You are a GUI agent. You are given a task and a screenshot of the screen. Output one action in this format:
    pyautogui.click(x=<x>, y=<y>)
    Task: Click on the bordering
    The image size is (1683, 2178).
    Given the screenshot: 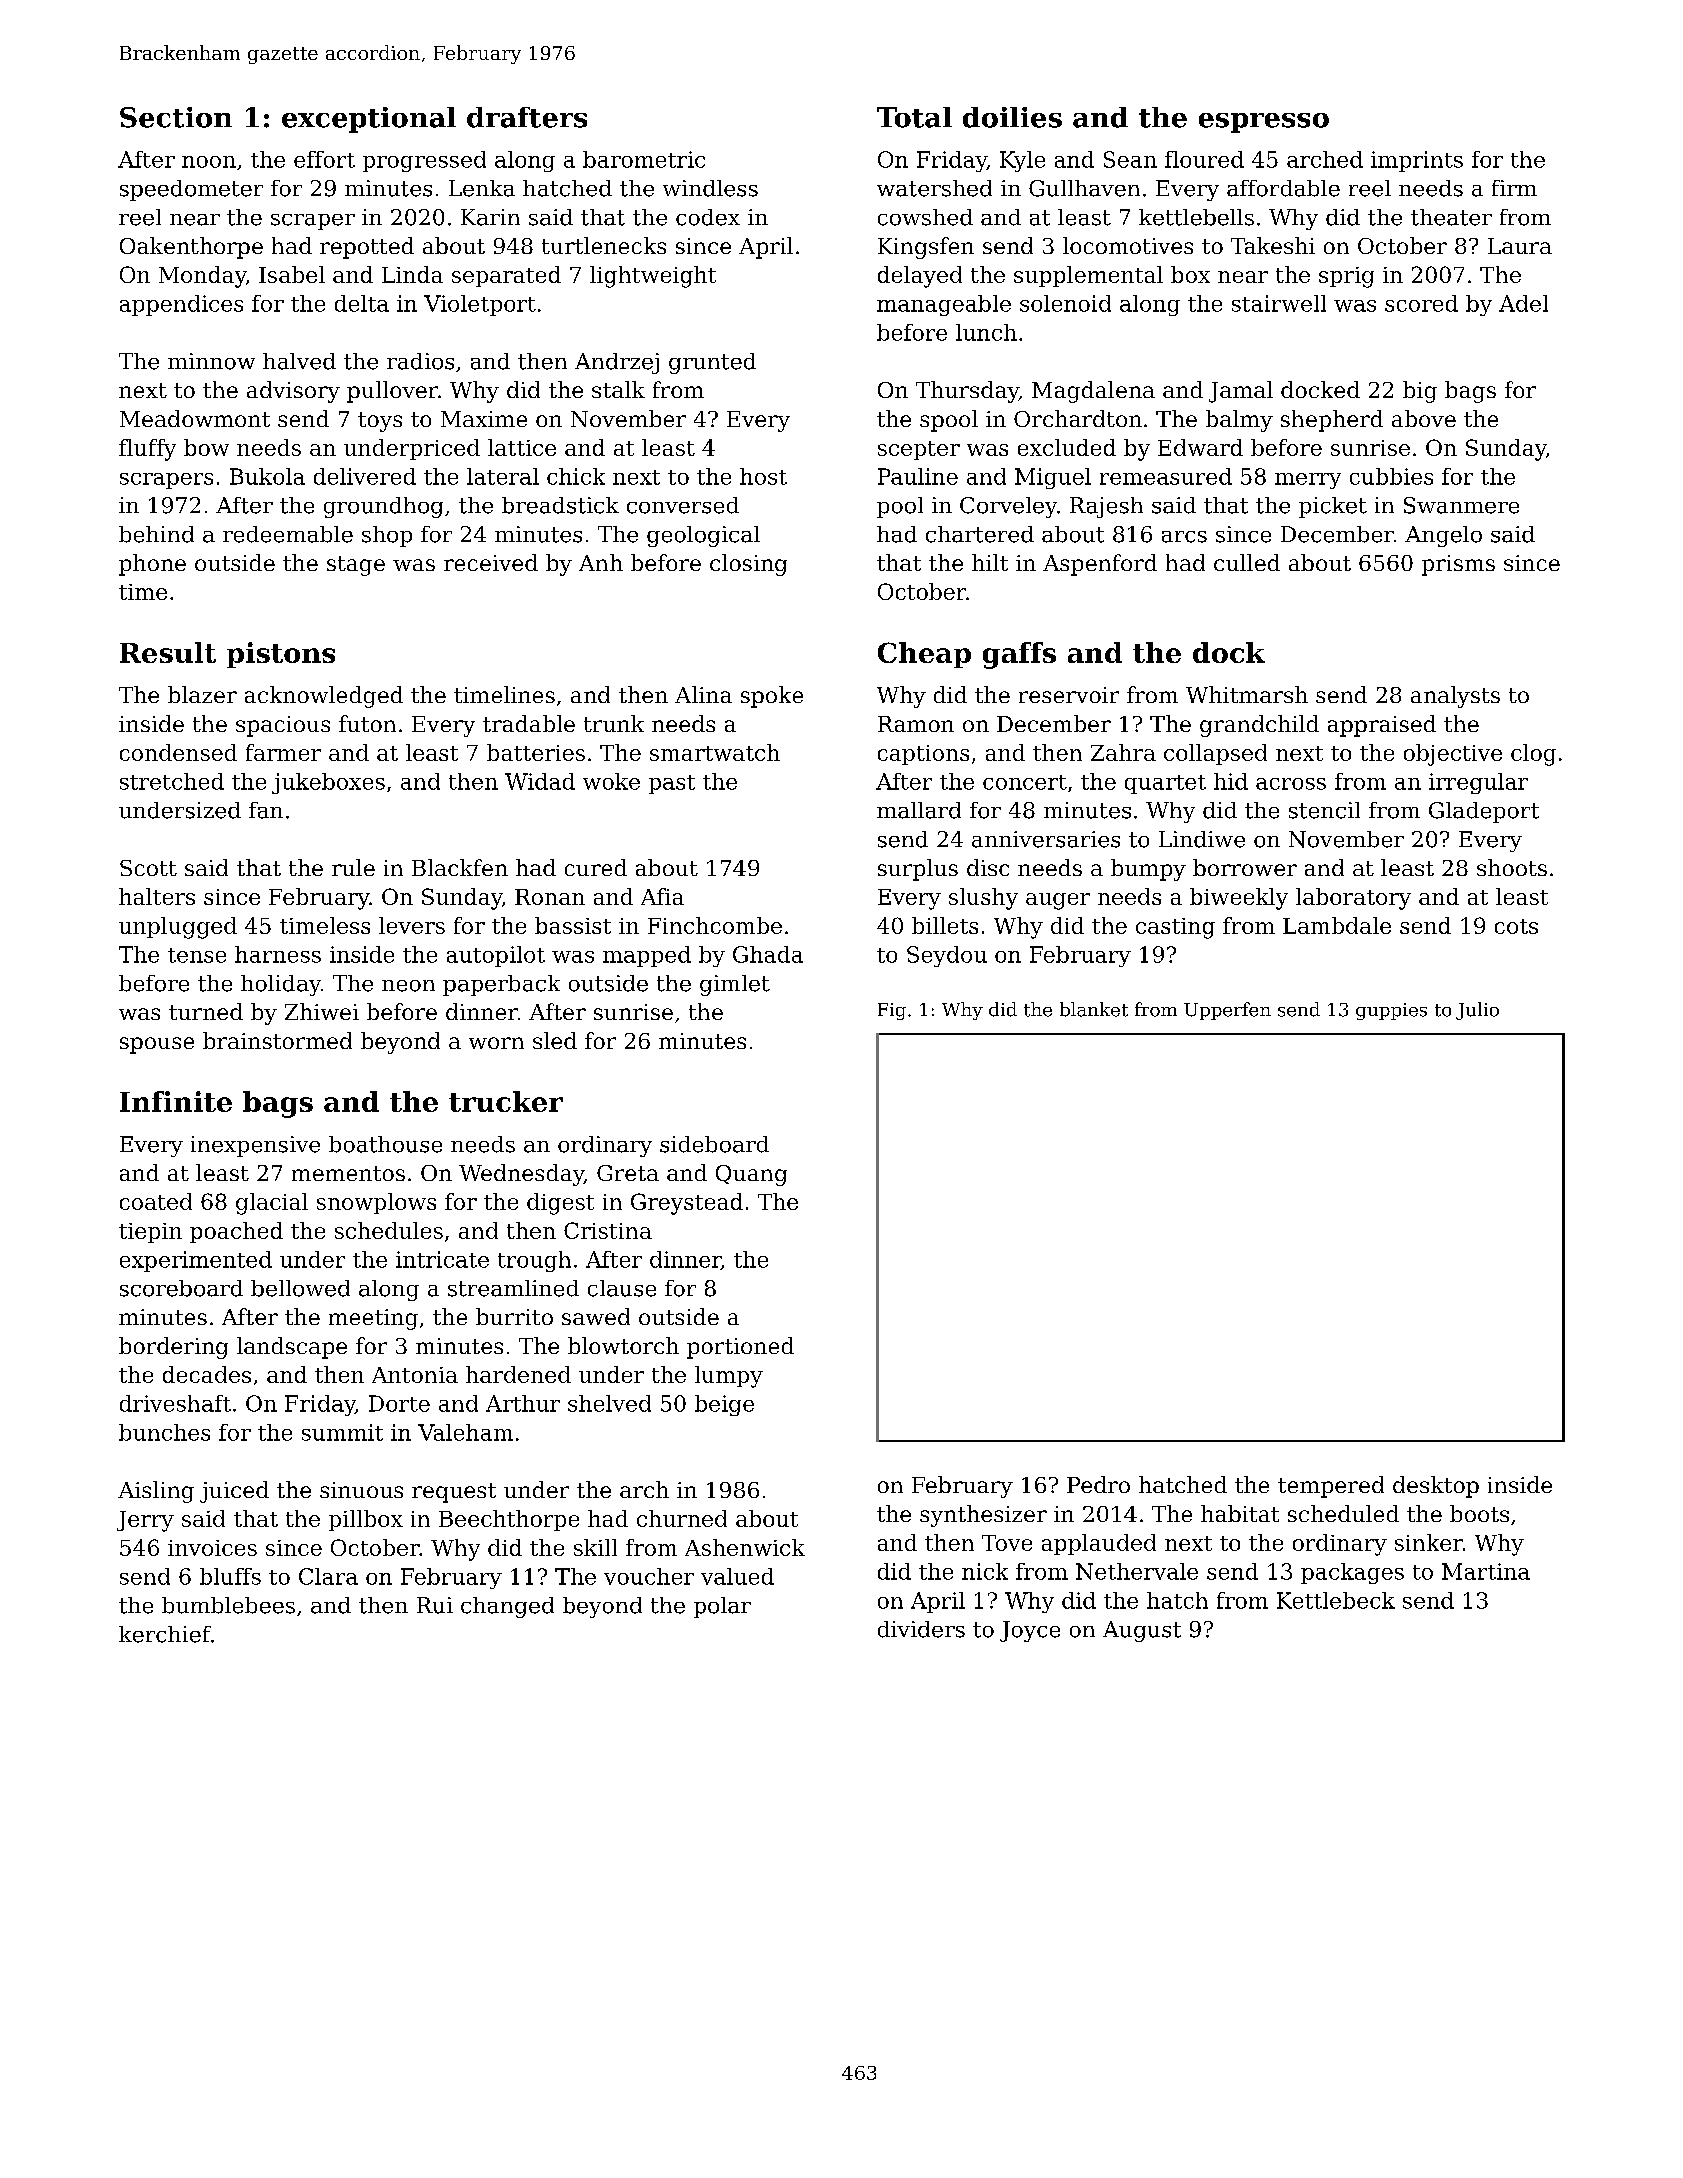 What is the action you would take?
    pyautogui.click(x=173, y=1348)
